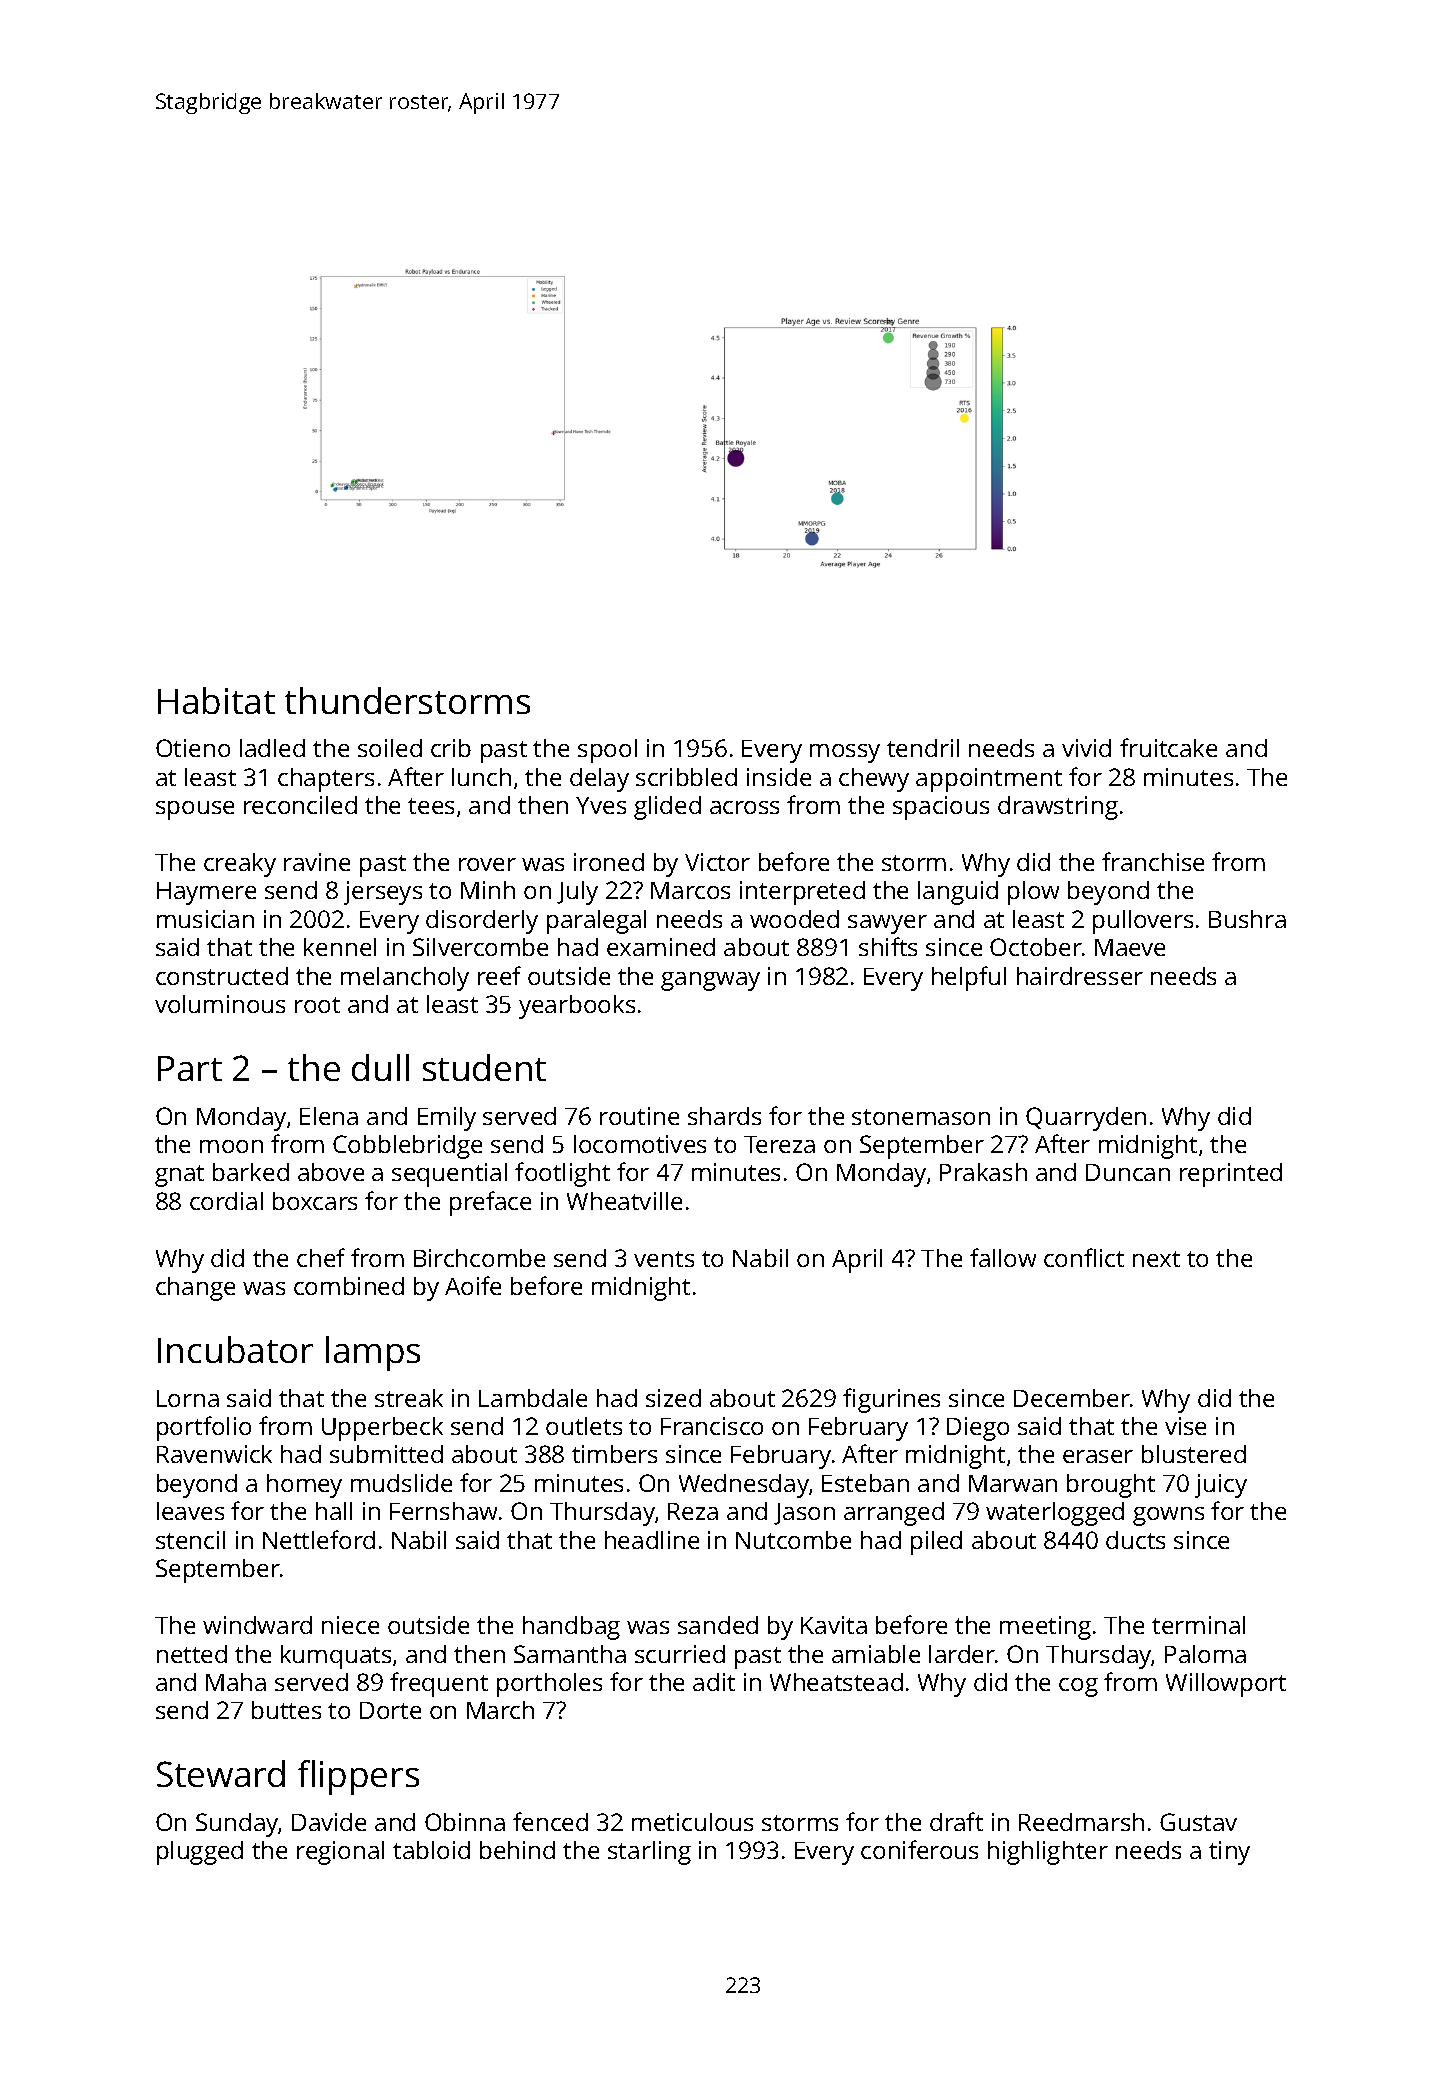 This image has width=1450, height=2100. Describe the element at coordinates (692, 1822) in the image. I see `meticulous` at that location.
